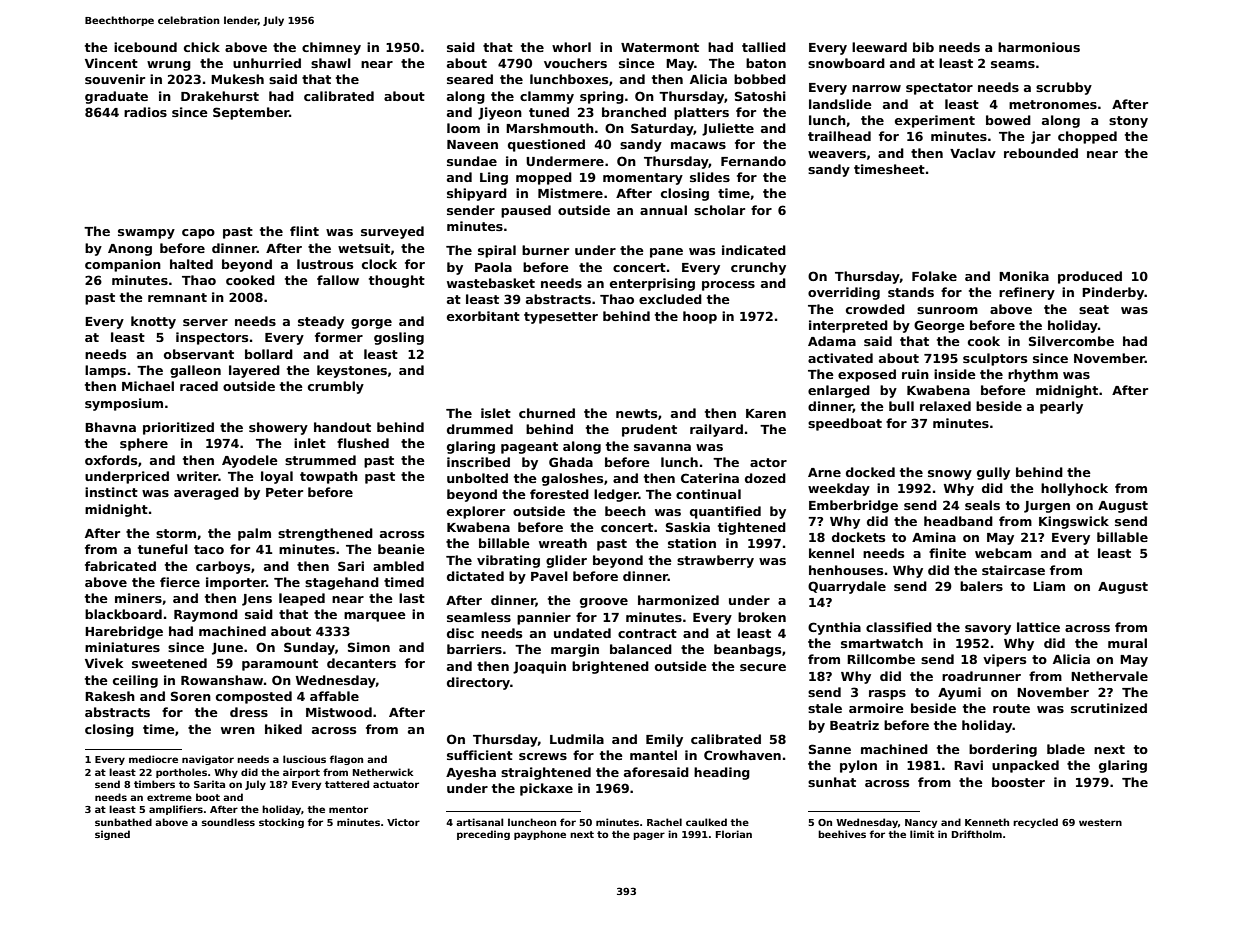 The width and height of the document is (1233, 952). I want to click on Rillcombe, so click(881, 659).
